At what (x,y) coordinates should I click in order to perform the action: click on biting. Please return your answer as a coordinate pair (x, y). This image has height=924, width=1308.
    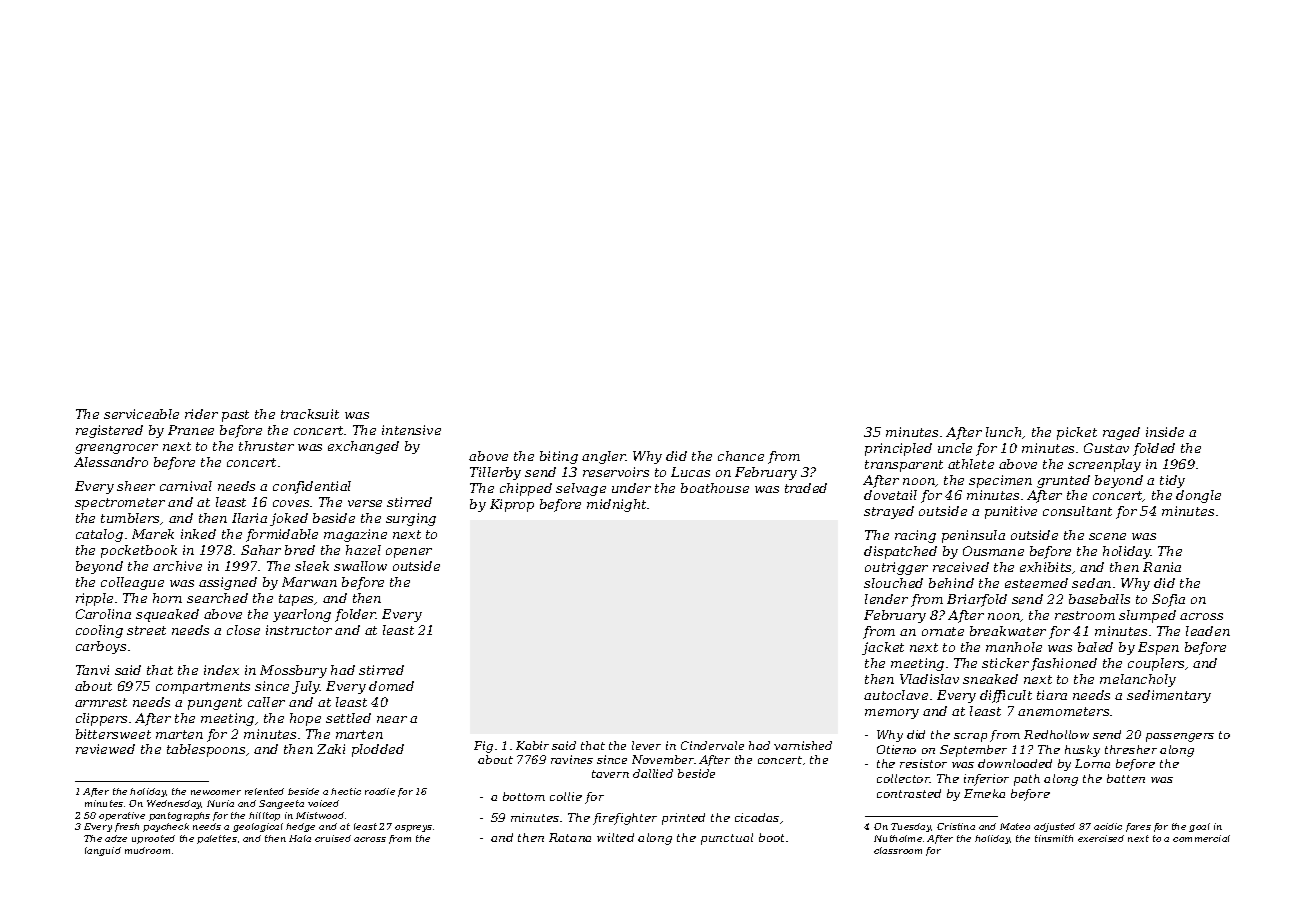
    Looking at the image, I should click on (559, 457).
